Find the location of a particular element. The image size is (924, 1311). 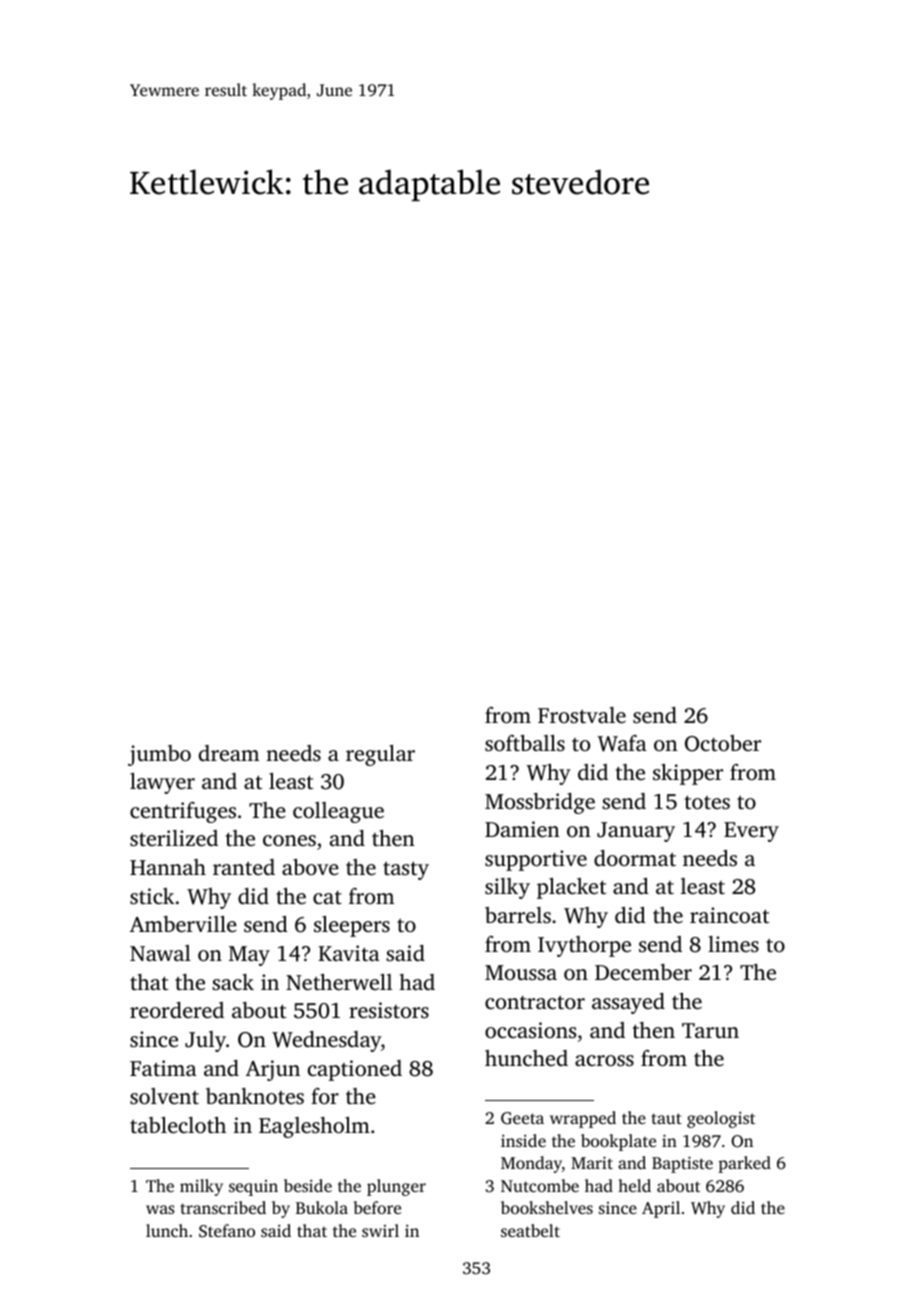

Amberville is located at coordinates (183, 924).
